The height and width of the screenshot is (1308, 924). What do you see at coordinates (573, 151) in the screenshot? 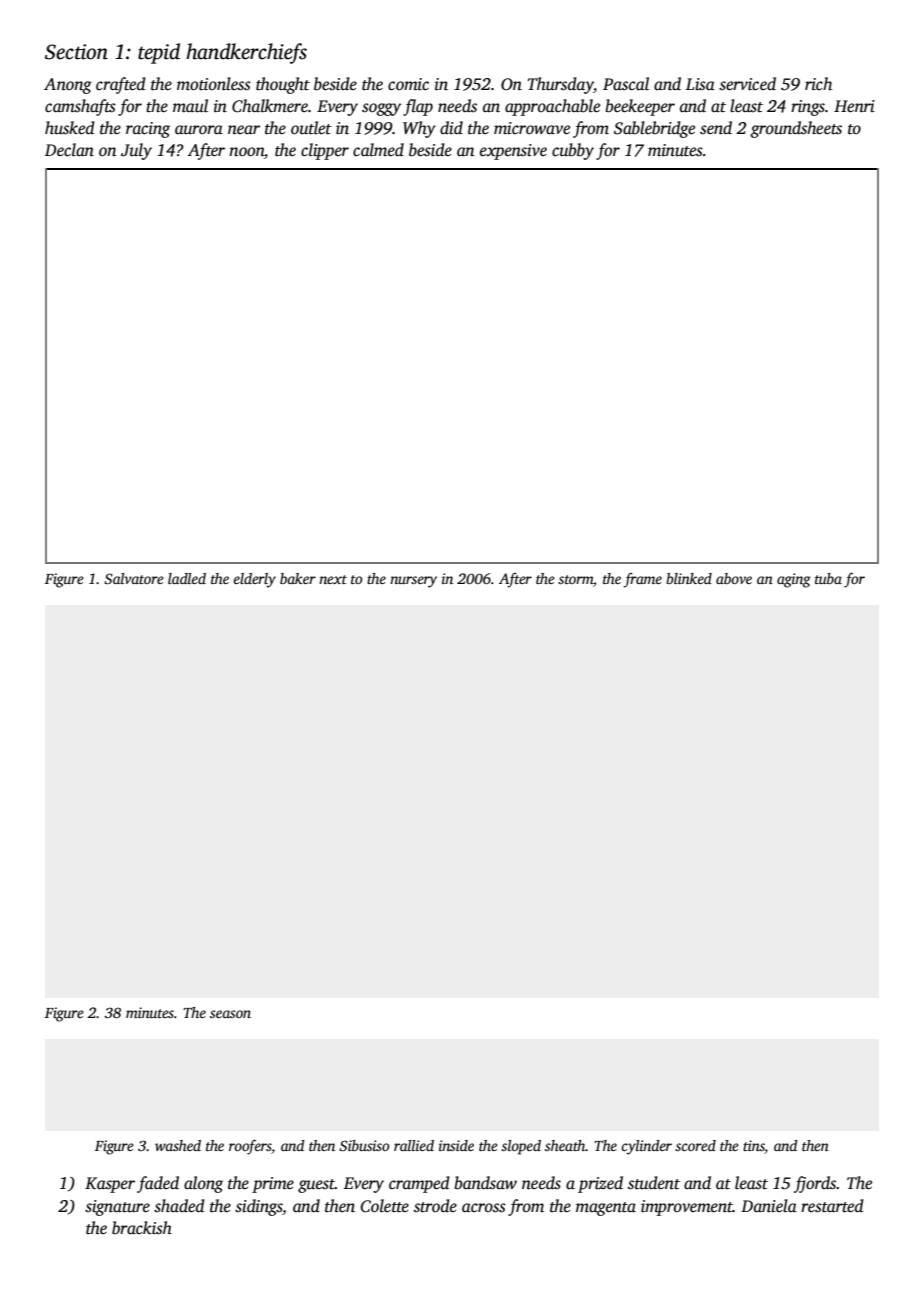
I see `cubby` at bounding box center [573, 151].
